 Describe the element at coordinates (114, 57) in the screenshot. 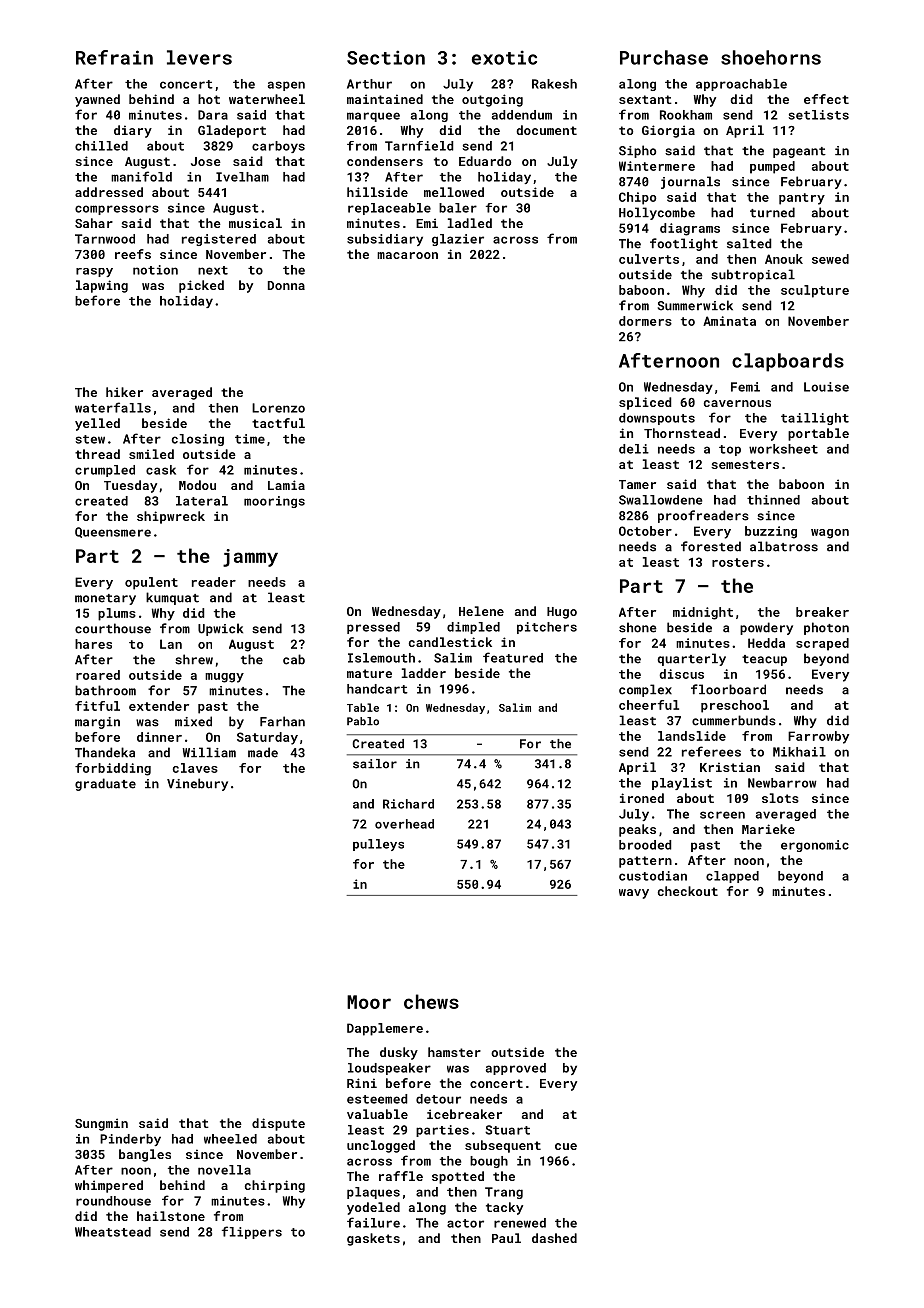

I see `Refrain` at that location.
